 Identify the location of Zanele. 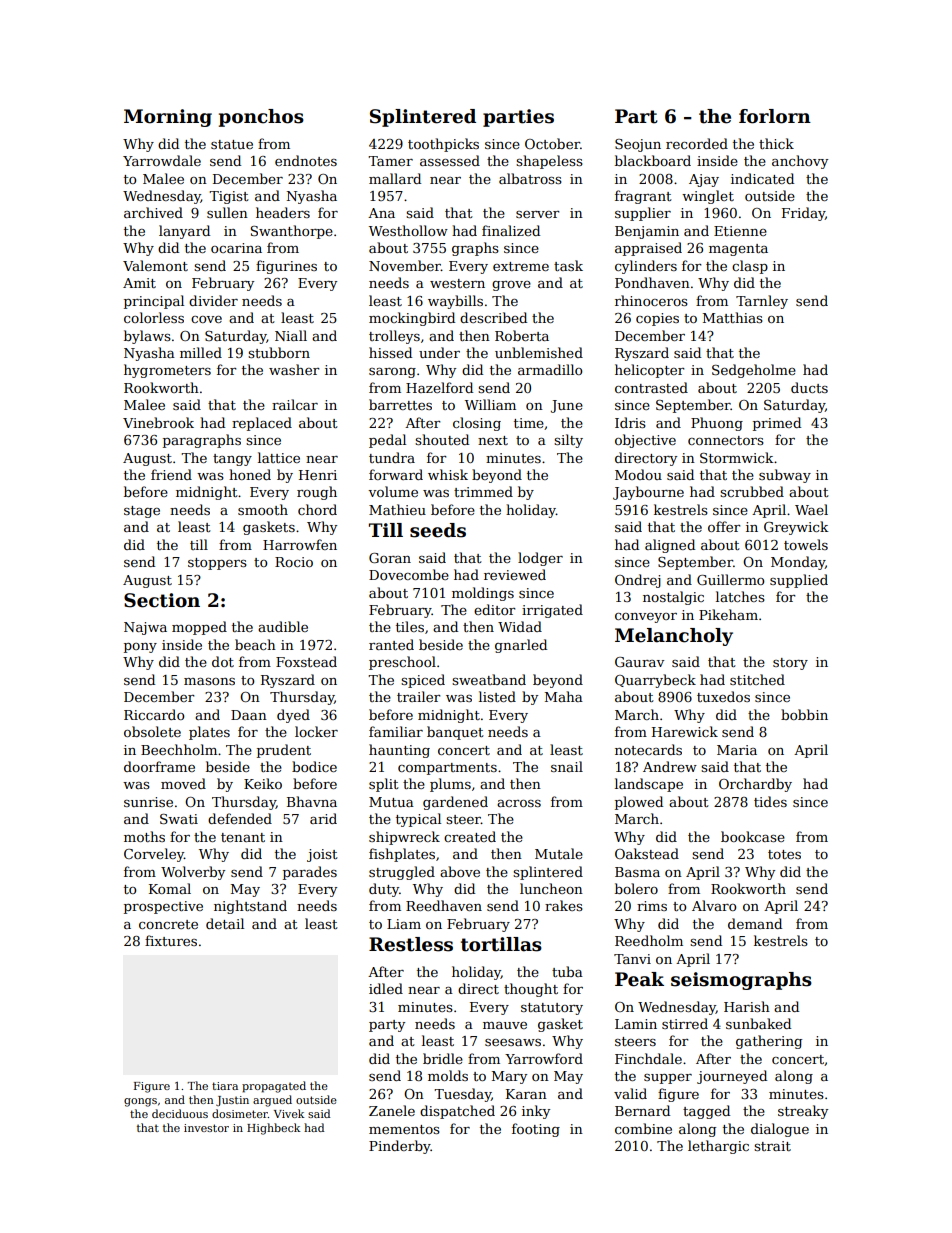
(392, 1110).
